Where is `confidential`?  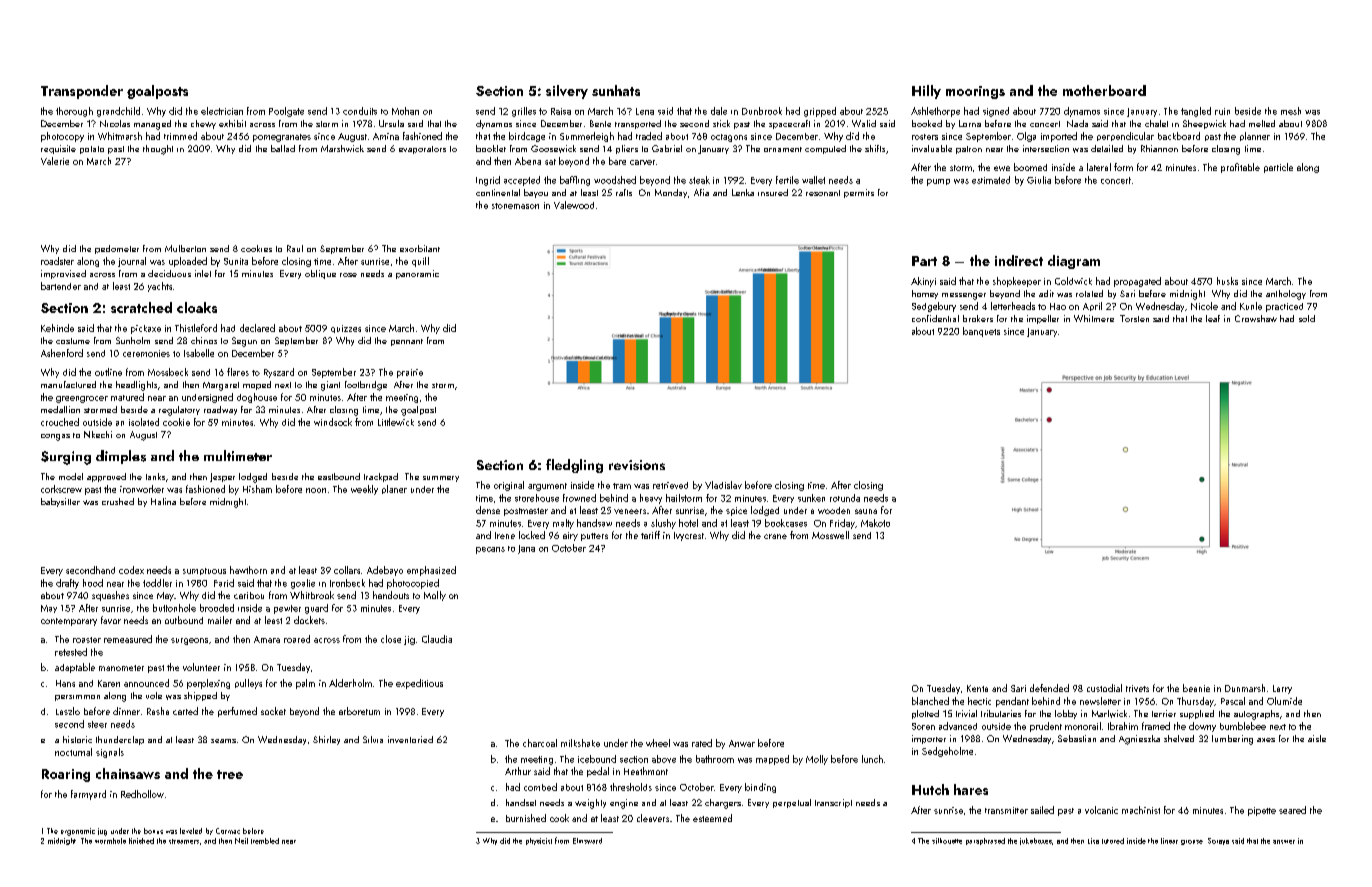 confidential is located at coordinates (935, 318).
